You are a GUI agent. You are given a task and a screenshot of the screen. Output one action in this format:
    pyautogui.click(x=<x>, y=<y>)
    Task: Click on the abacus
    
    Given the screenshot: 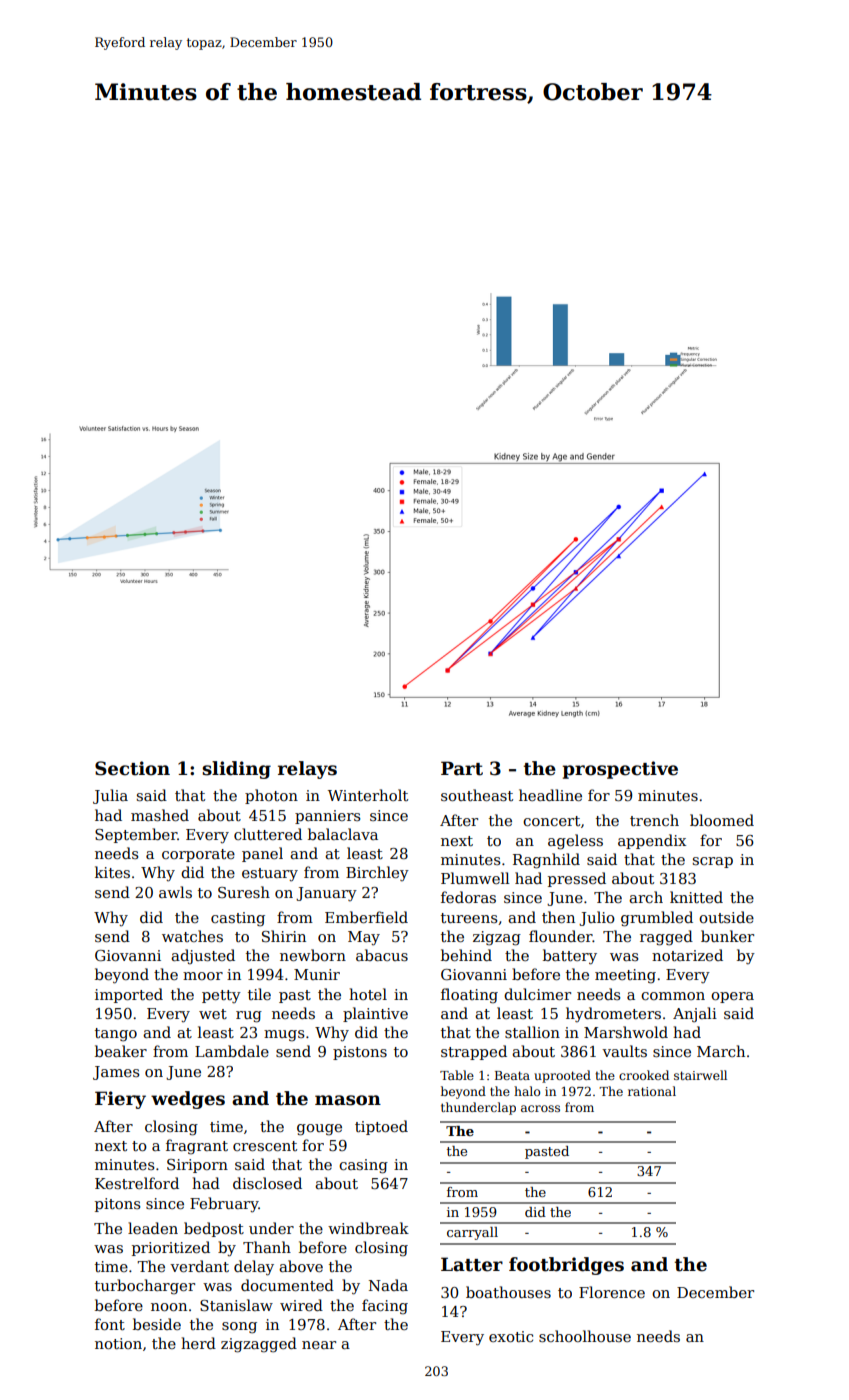 What is the action you would take?
    pyautogui.click(x=382, y=955)
